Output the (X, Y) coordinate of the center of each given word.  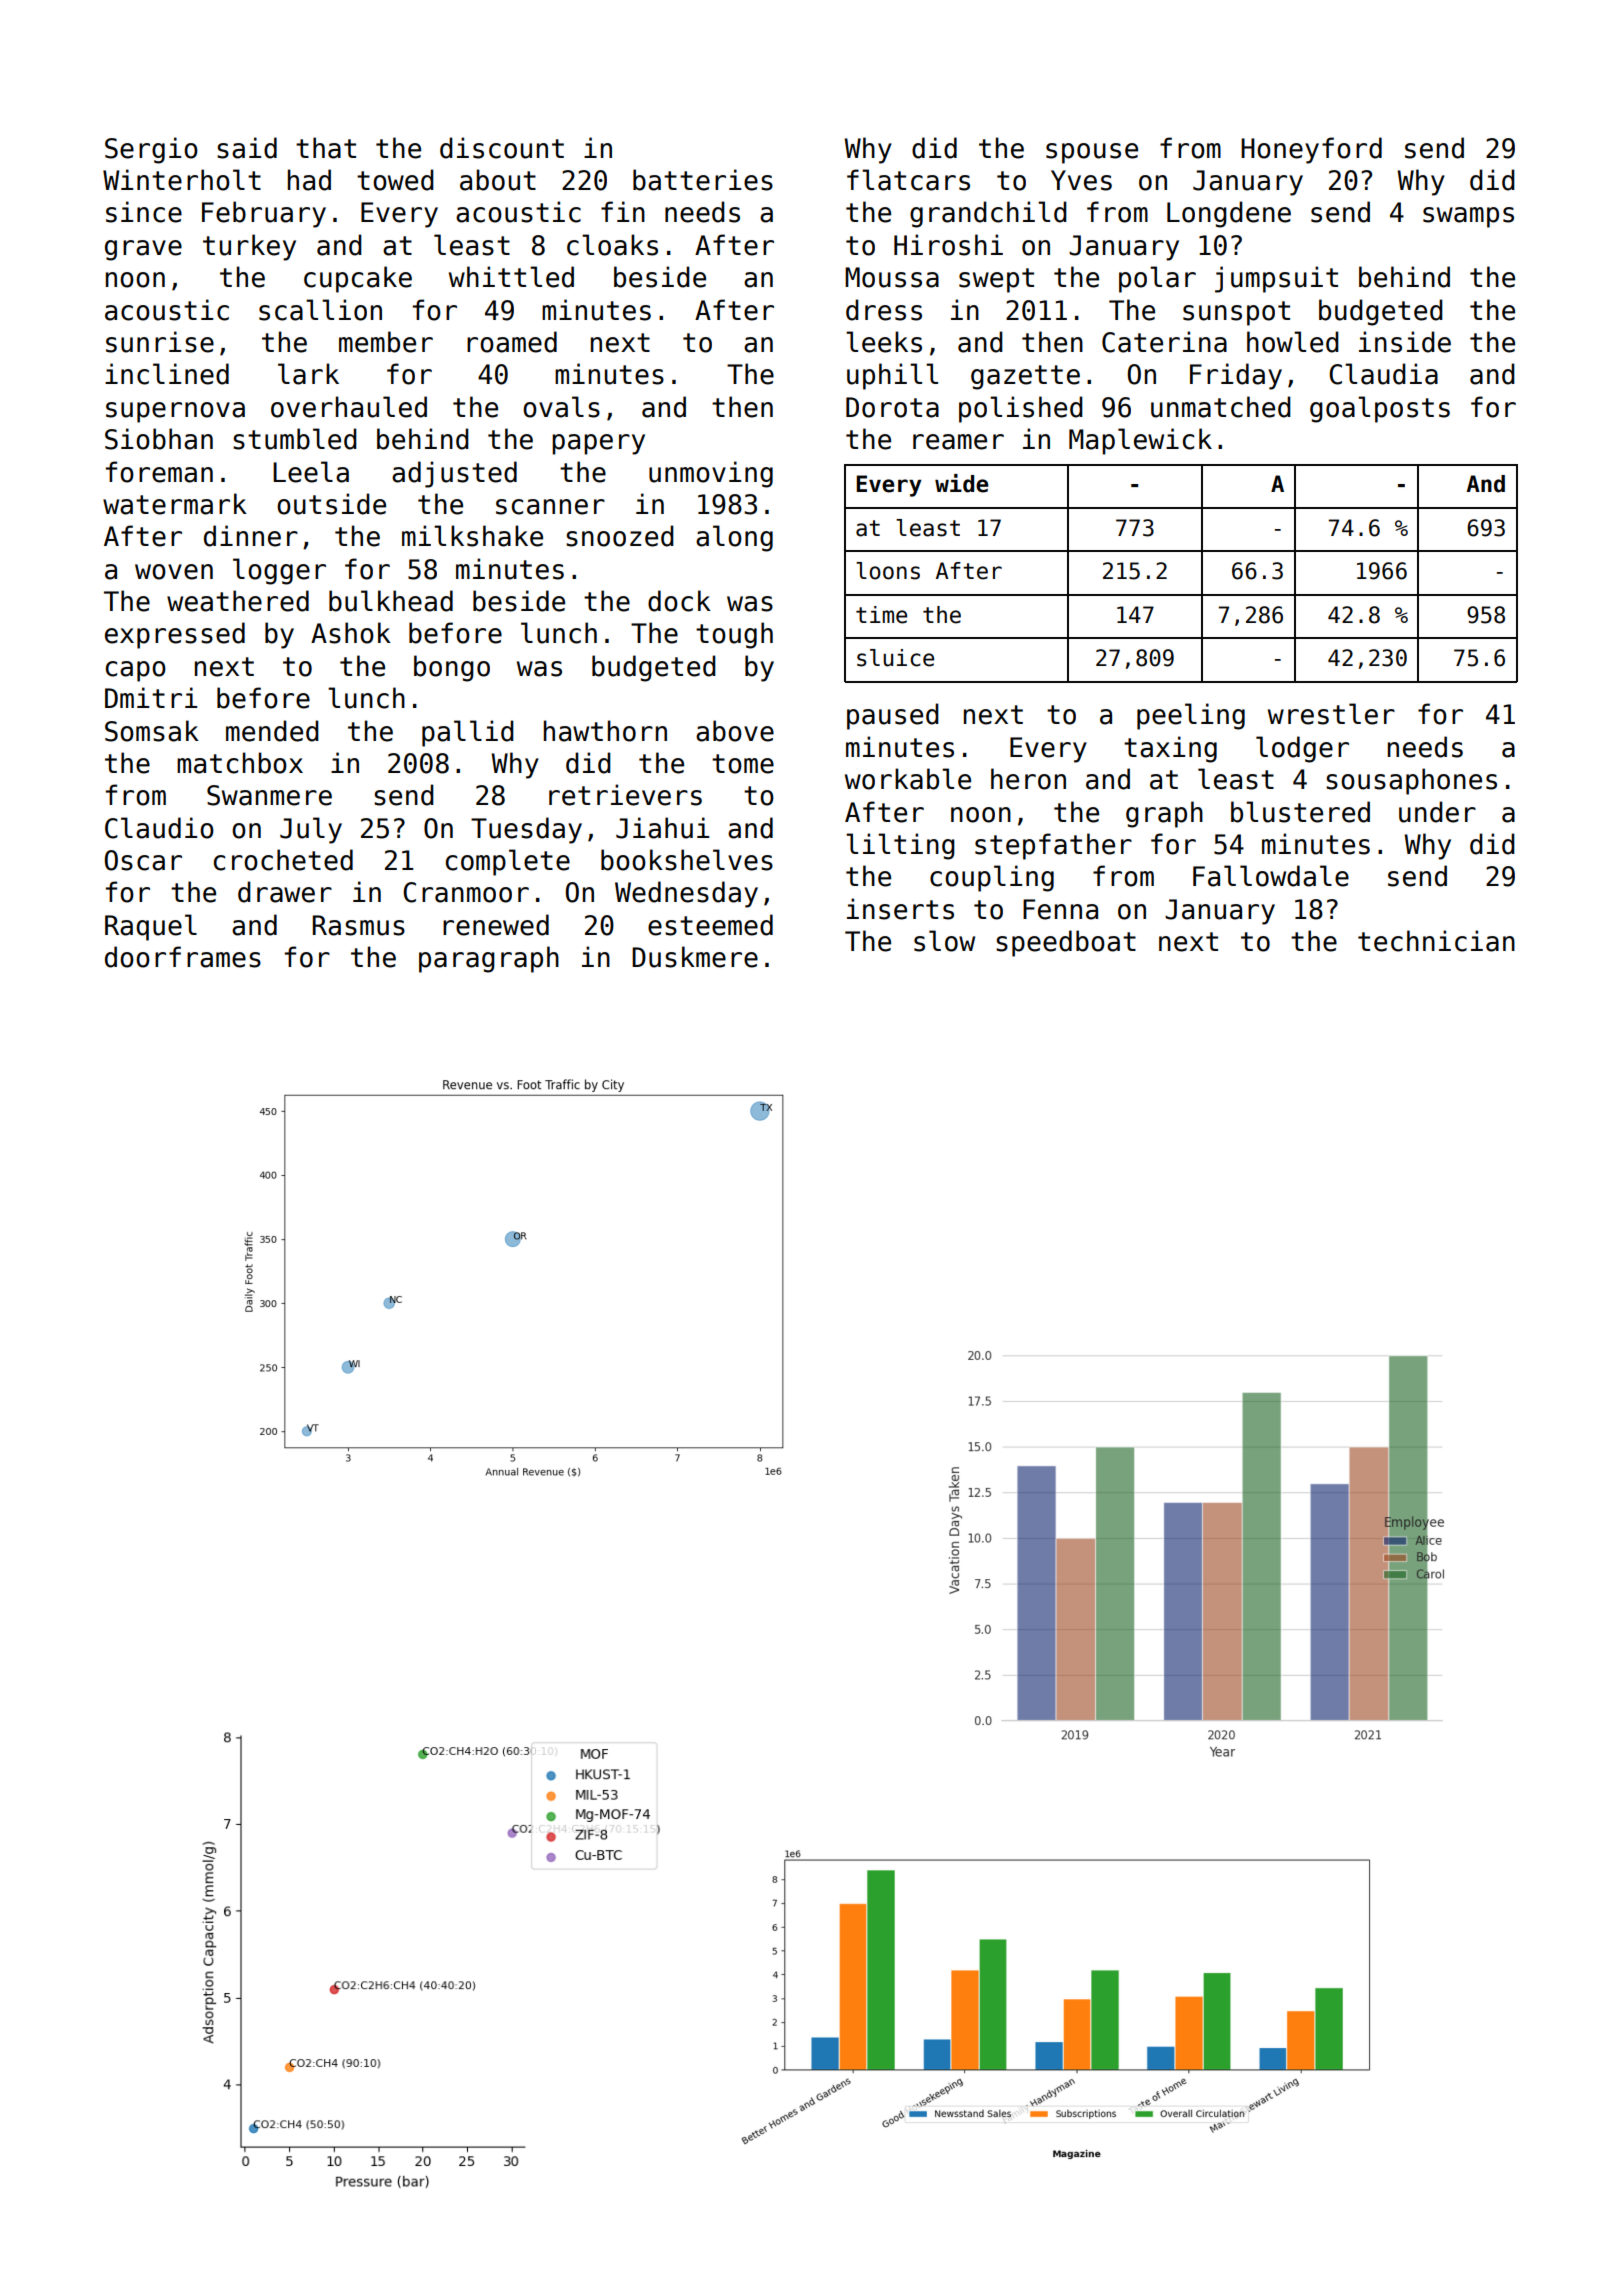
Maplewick (1140, 441)
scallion (320, 310)
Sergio (151, 150)
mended (272, 731)
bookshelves (687, 860)
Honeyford (1311, 150)
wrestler (1331, 714)
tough (734, 635)
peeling (1191, 716)
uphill (892, 376)
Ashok (351, 633)
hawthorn (605, 731)
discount (502, 148)
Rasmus (359, 925)
